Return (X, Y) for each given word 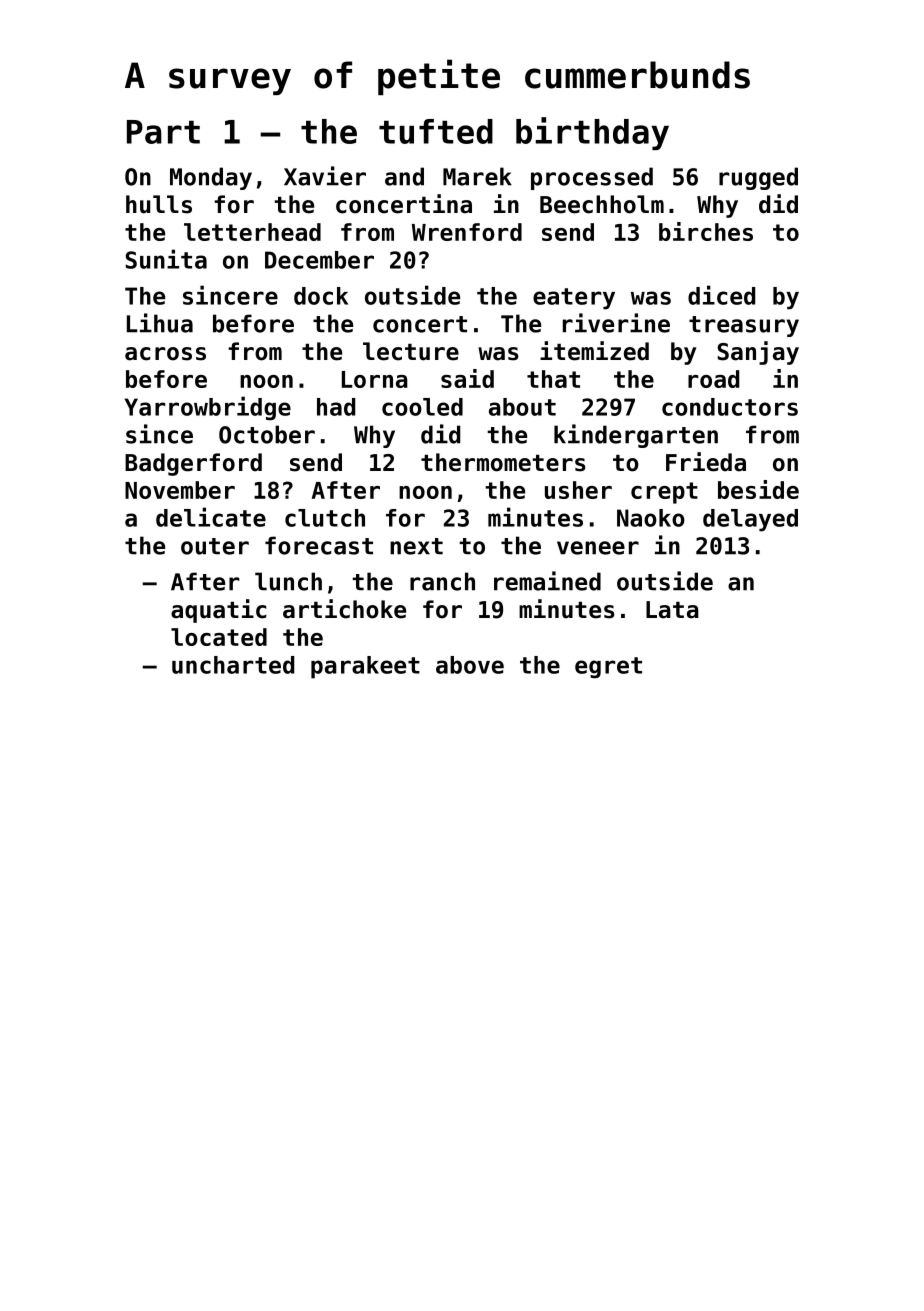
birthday (592, 133)
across (165, 354)
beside (758, 489)
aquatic (218, 611)
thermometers (503, 462)
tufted (436, 131)
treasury (744, 326)
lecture (411, 351)
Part (163, 132)
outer (215, 546)
